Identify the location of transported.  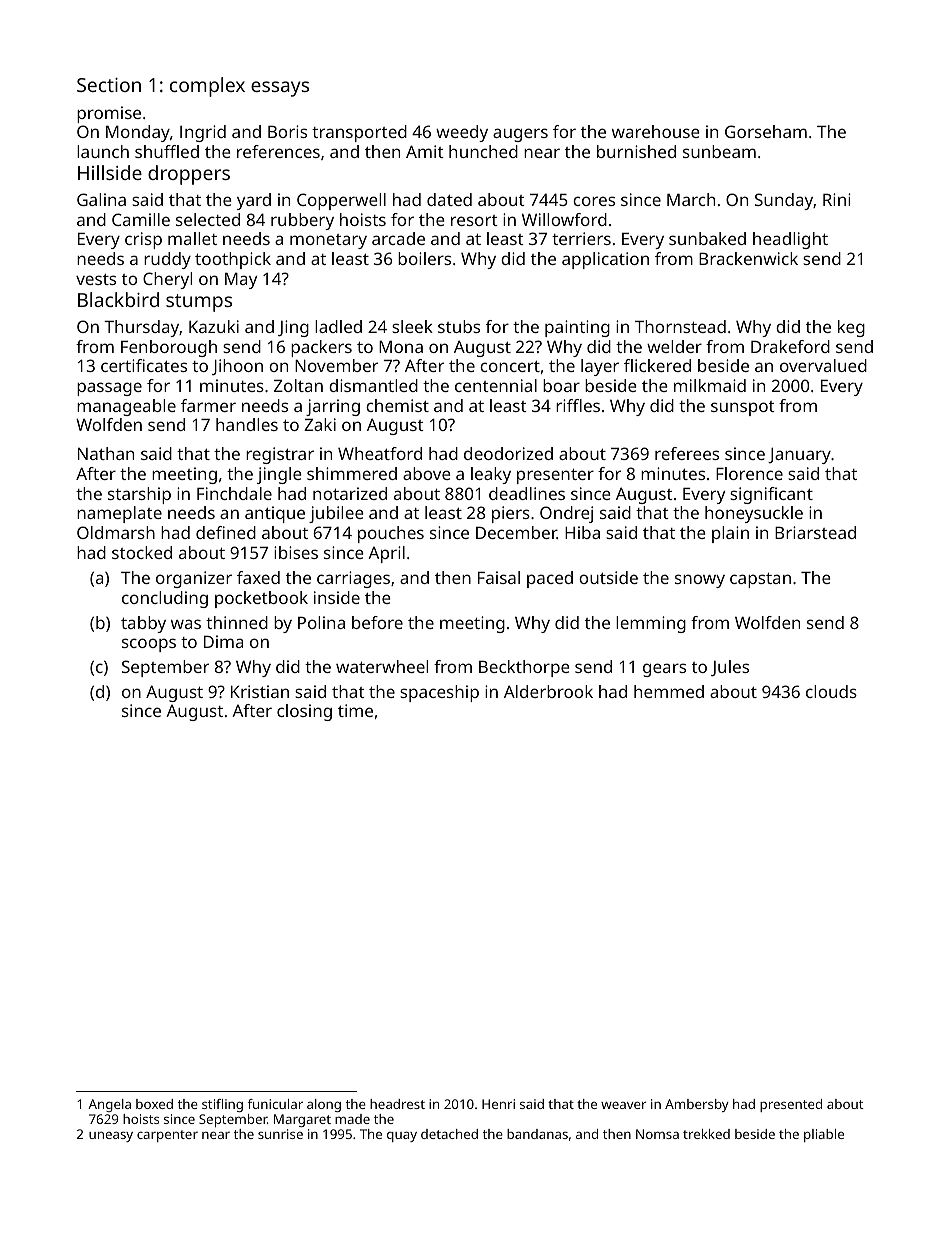
(359, 133).
